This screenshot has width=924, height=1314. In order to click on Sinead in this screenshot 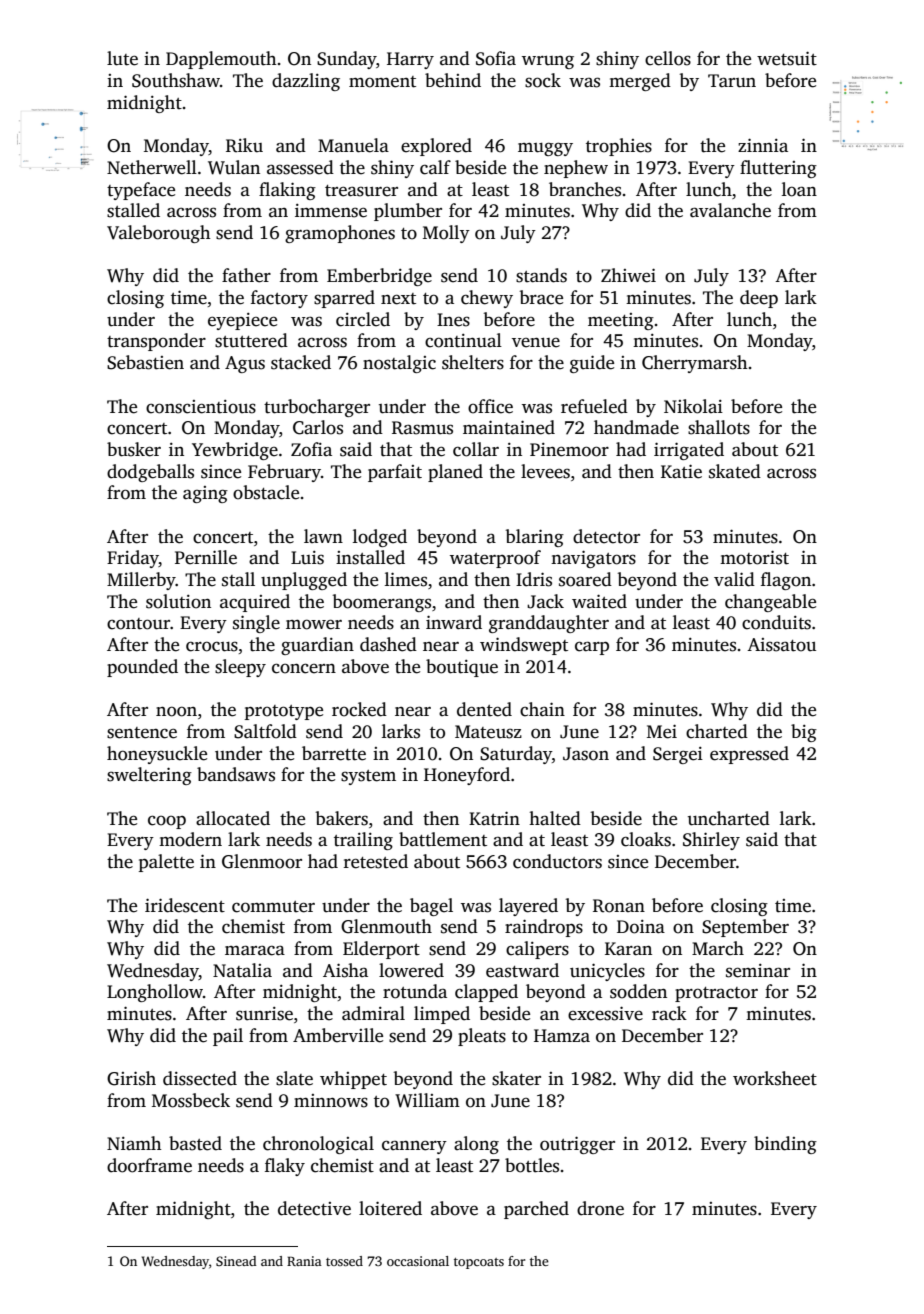, I will do `click(236, 1261)`.
